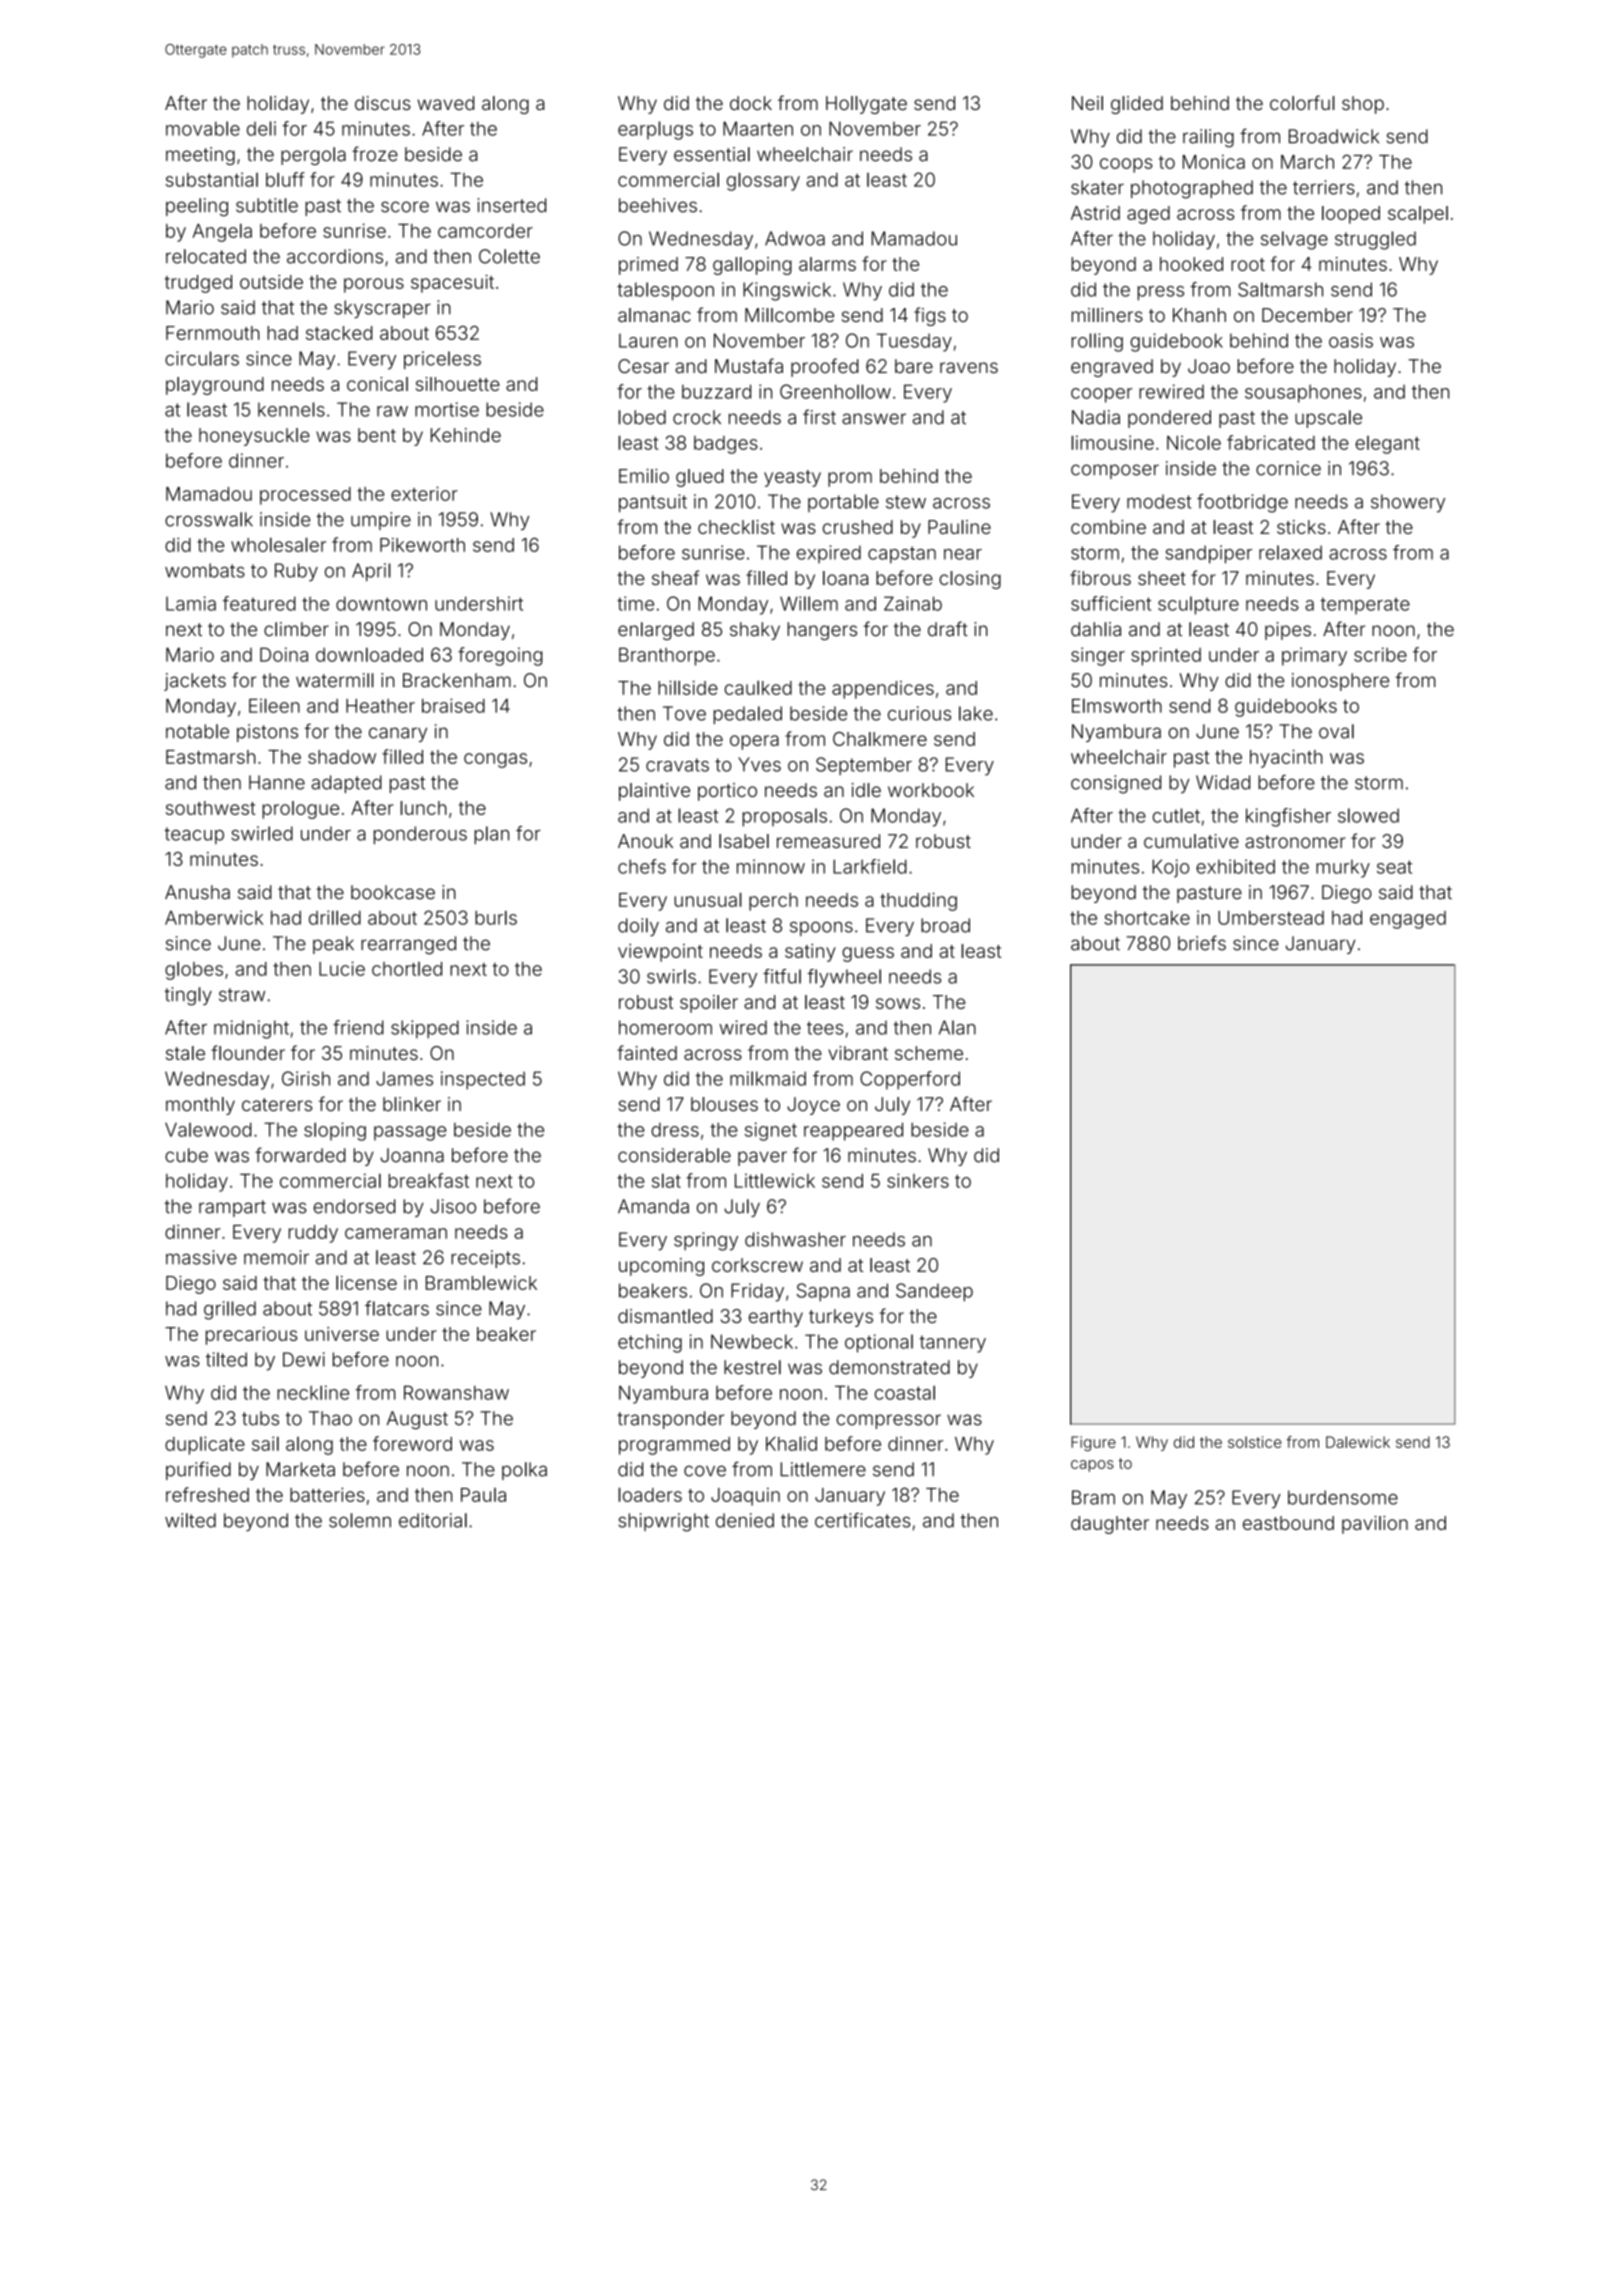 This screenshot has height=2292, width=1620. Describe the element at coordinates (188, 996) in the screenshot. I see `tingly` at that location.
